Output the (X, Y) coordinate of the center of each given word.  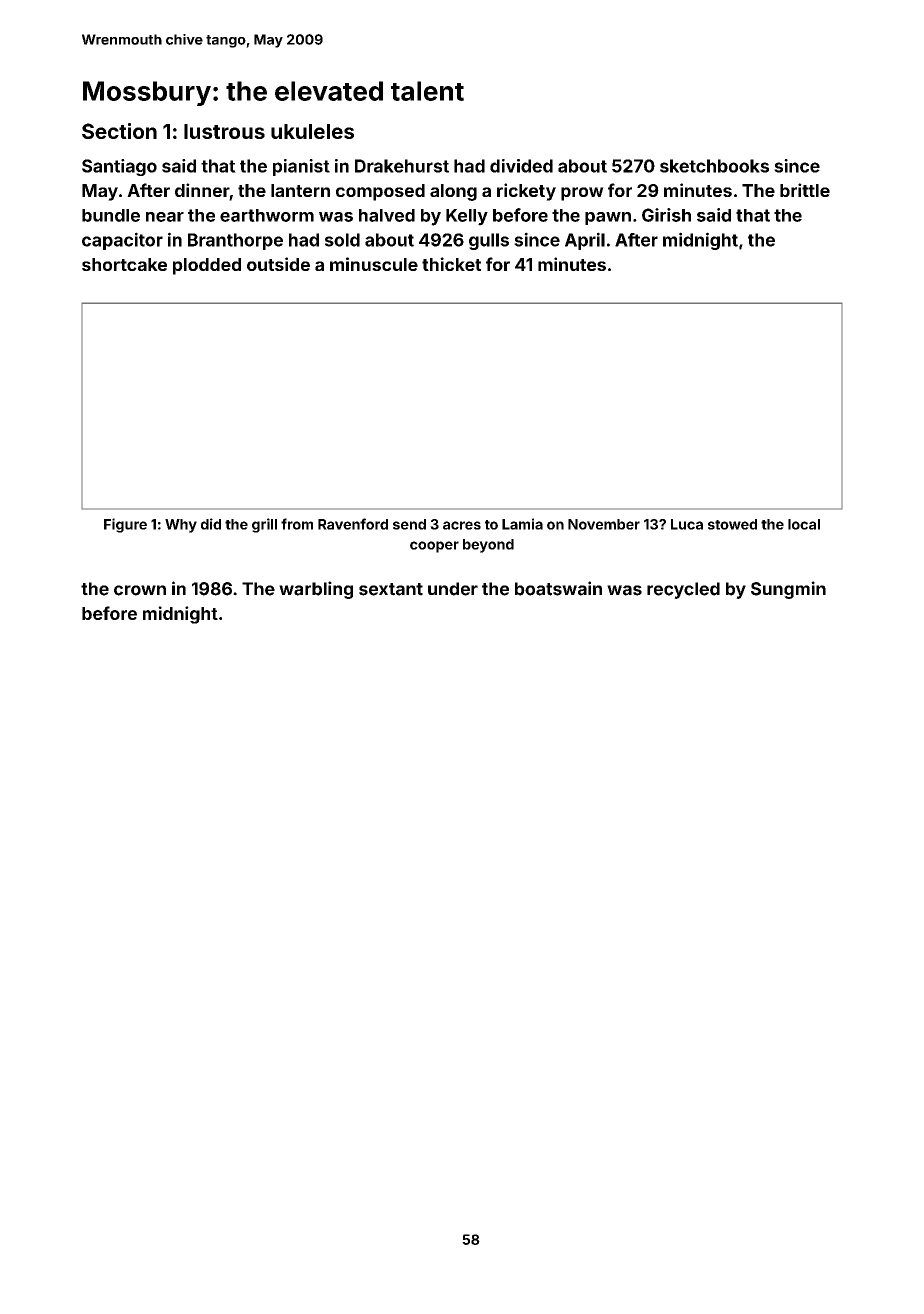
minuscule (374, 264)
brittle (805, 190)
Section (119, 131)
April (585, 241)
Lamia (522, 524)
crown (140, 590)
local (804, 524)
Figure (125, 525)
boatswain (558, 588)
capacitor (122, 241)
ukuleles (312, 131)
